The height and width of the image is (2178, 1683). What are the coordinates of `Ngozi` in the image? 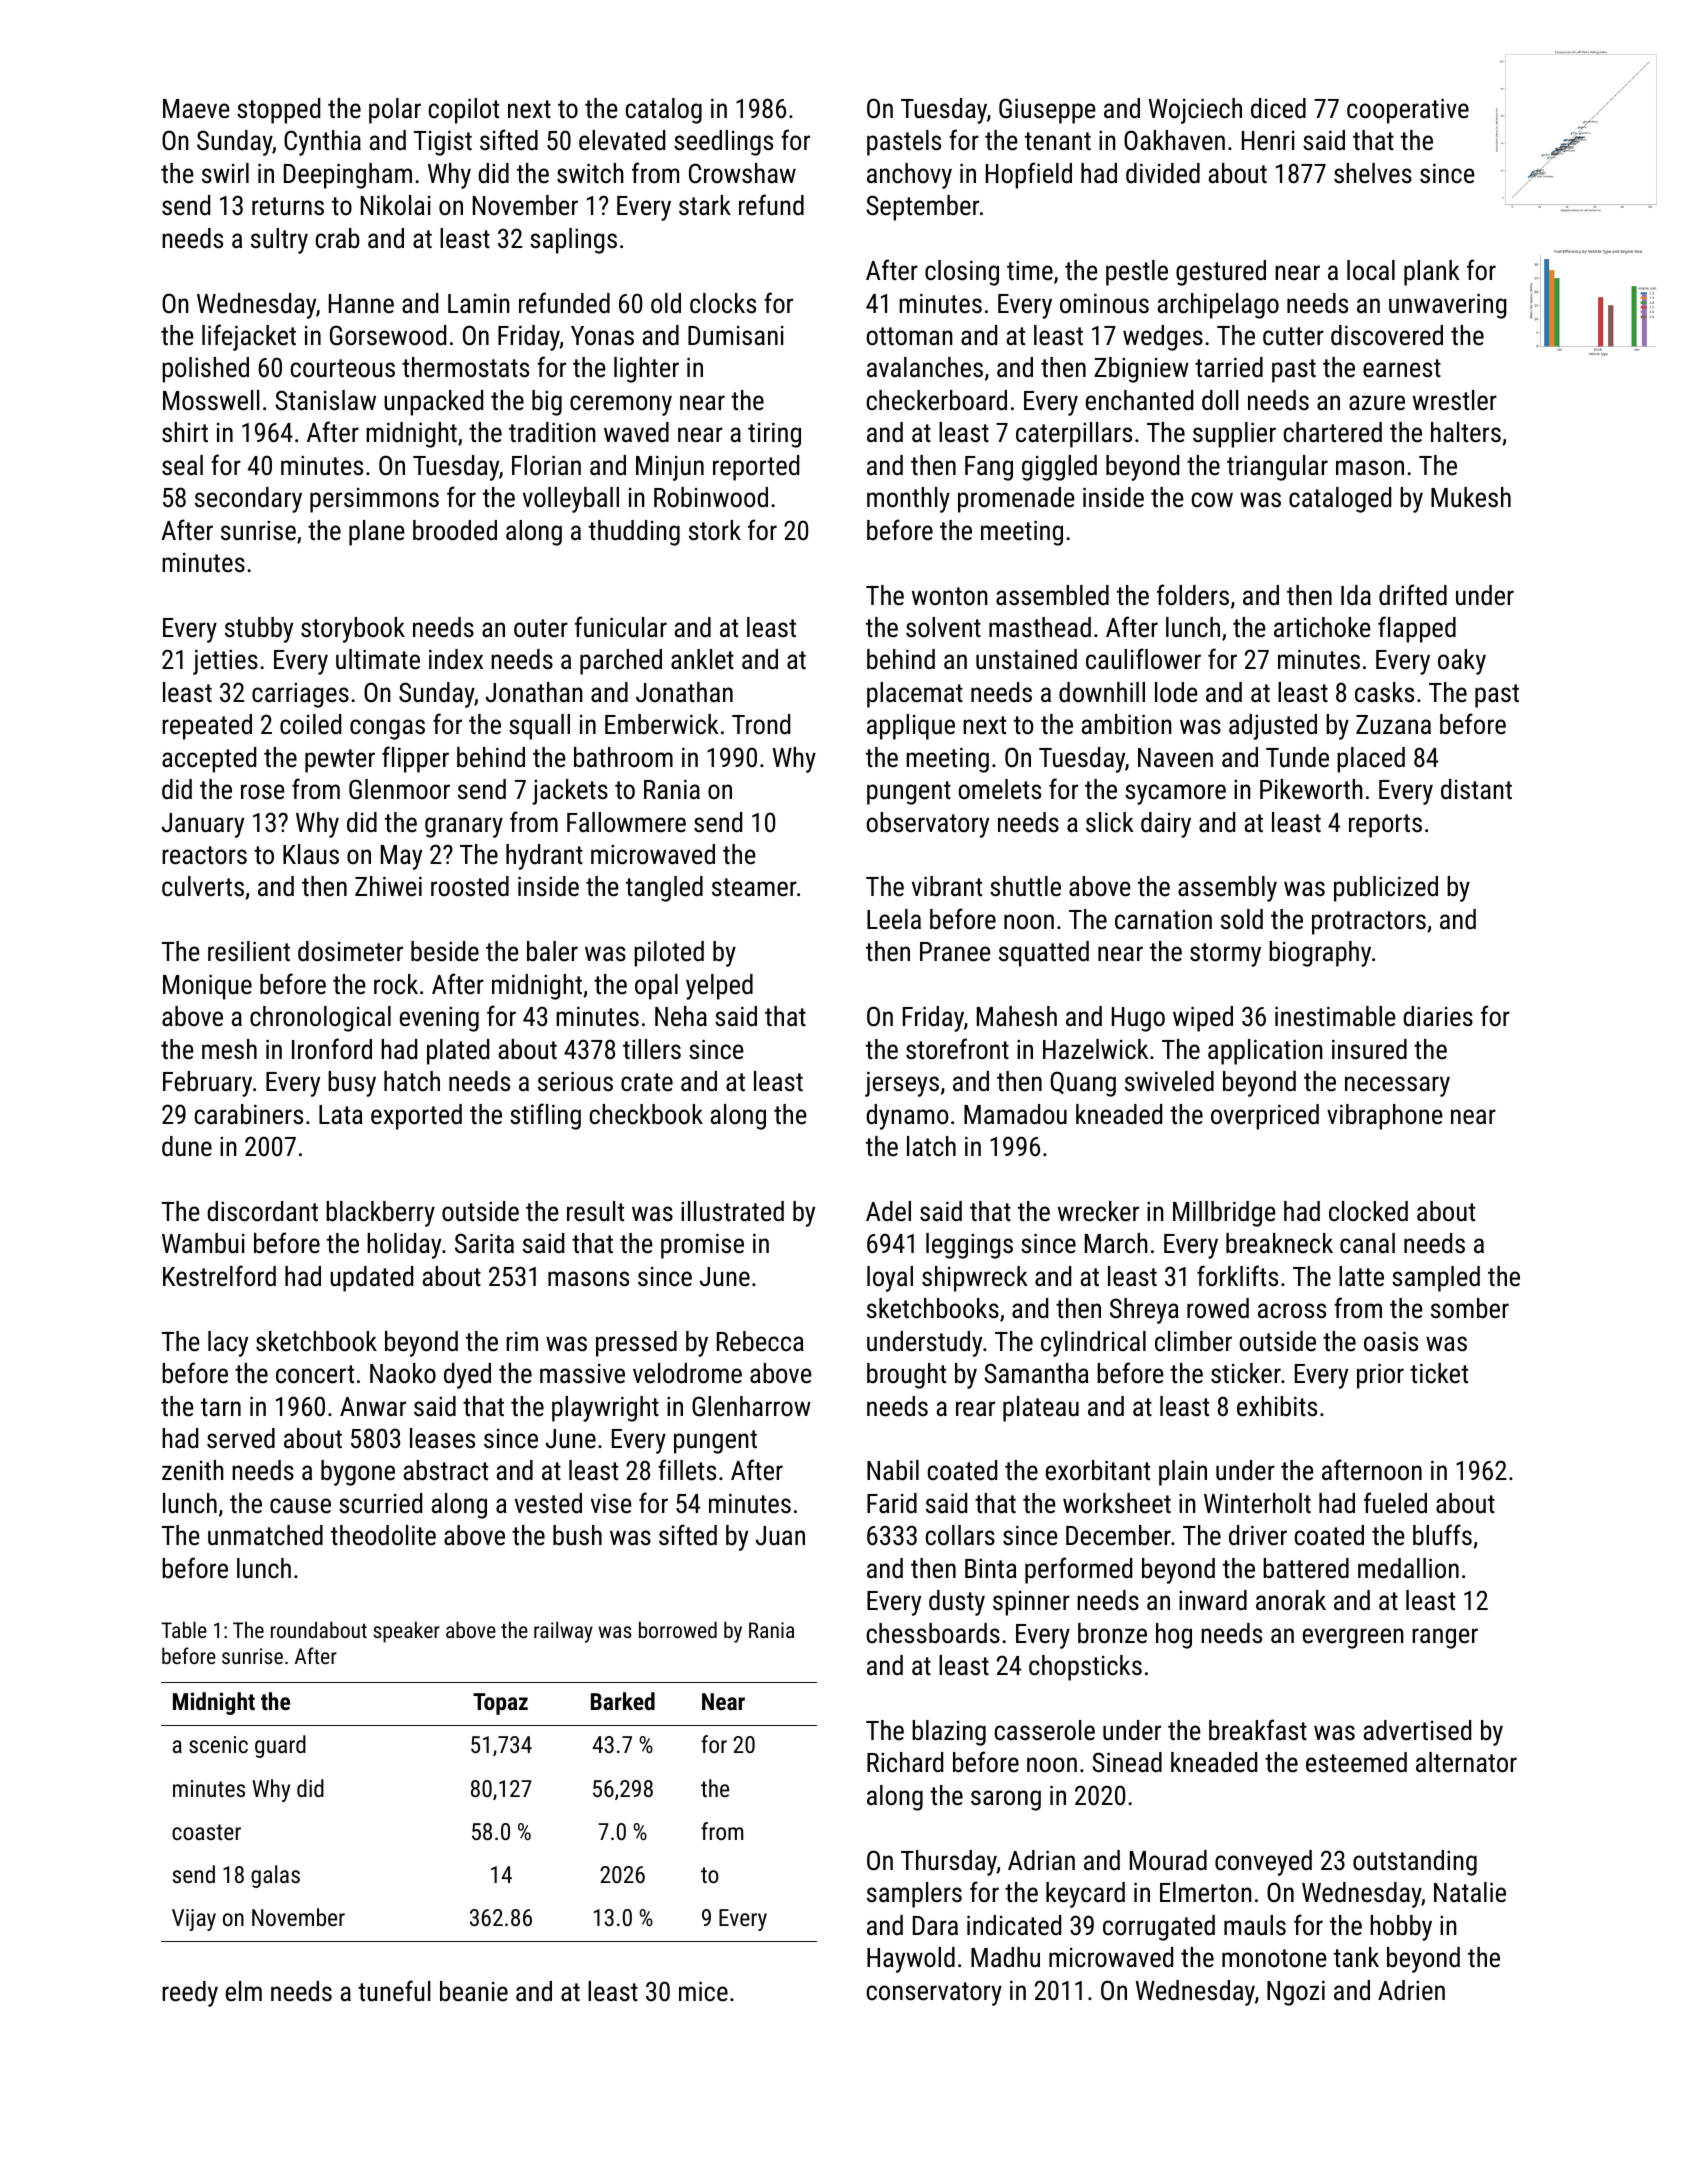 It's located at (1296, 1993).
